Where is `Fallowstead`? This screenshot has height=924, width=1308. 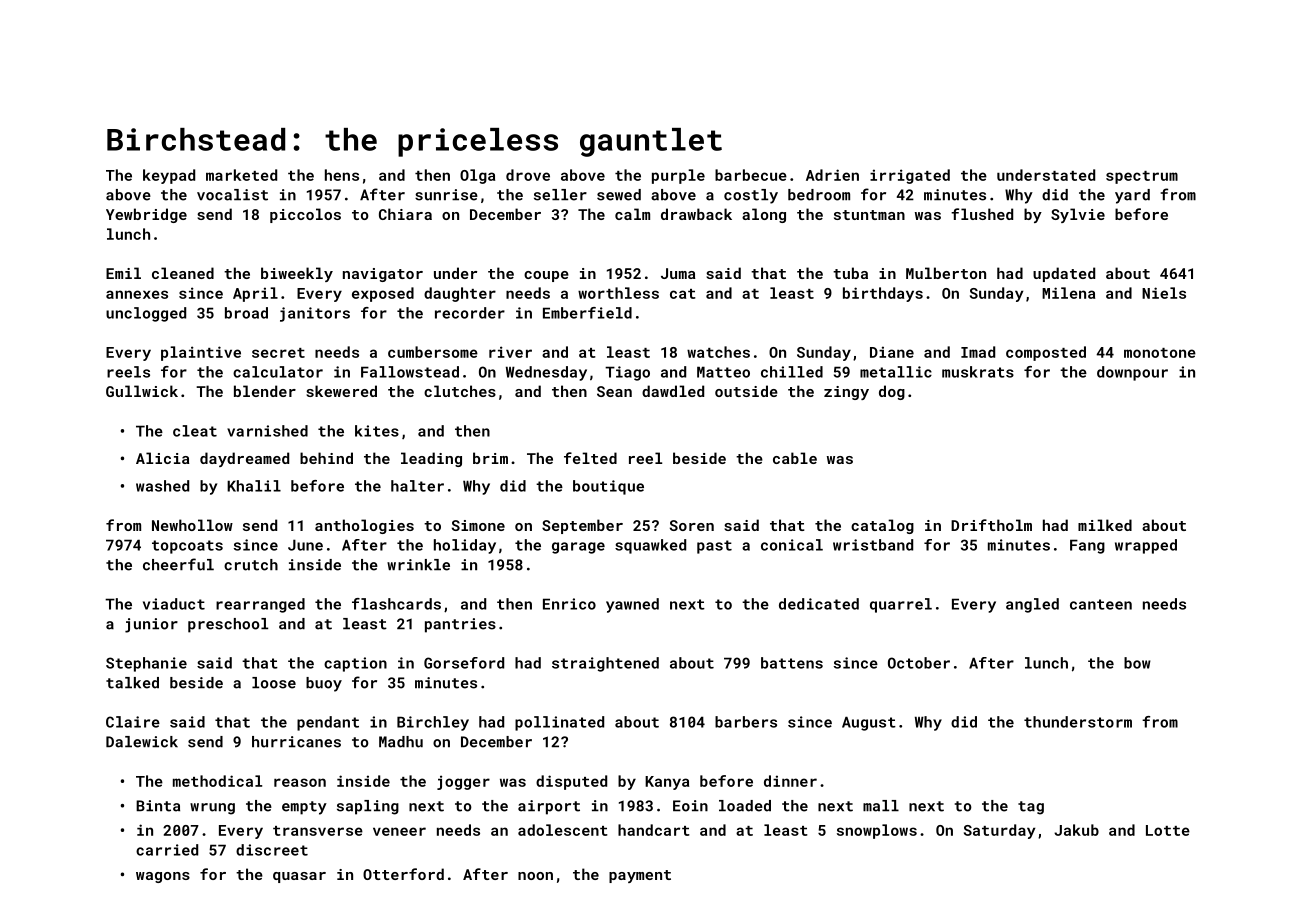 Fallowstead is located at coordinates (410, 372).
